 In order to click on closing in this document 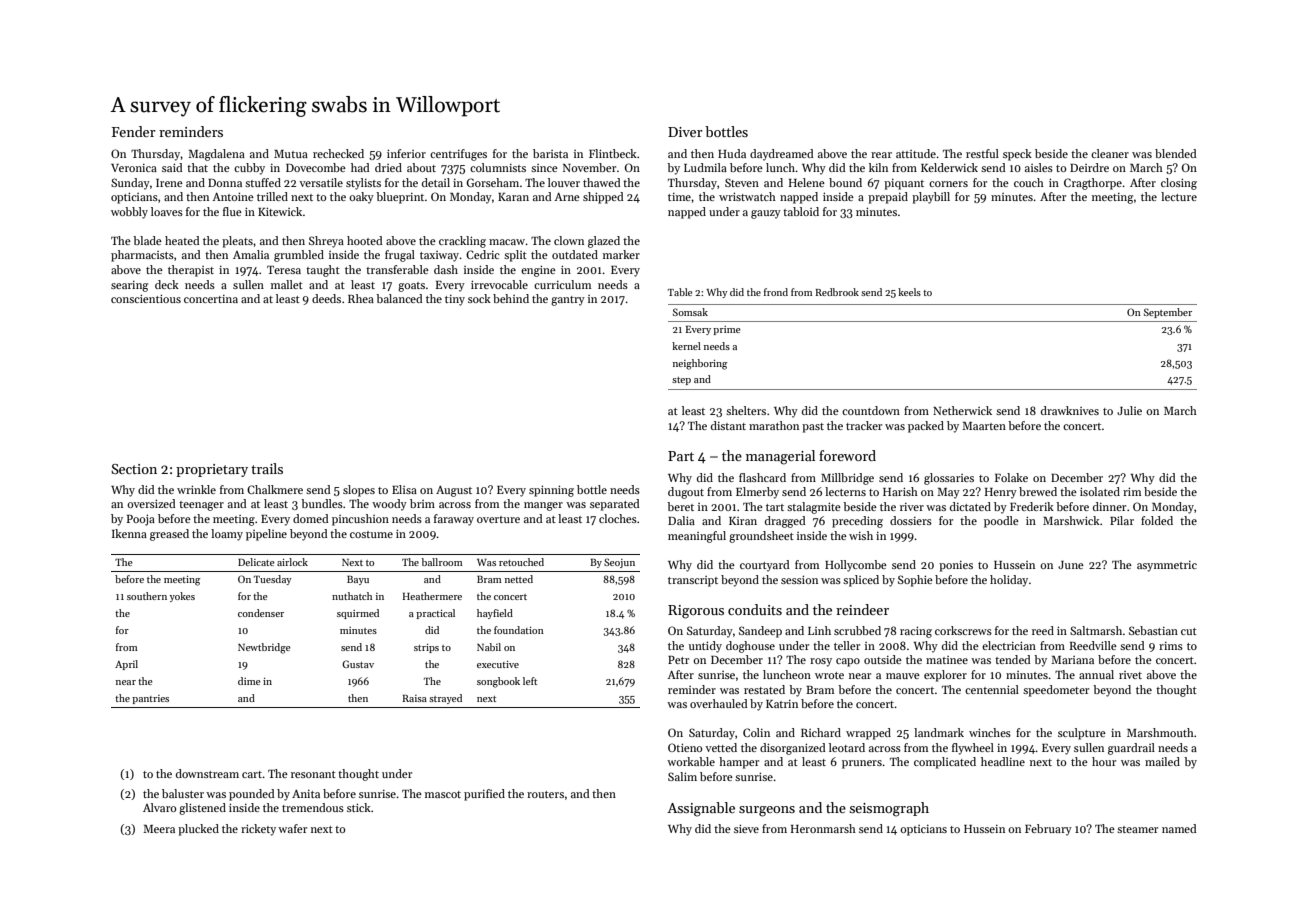, I will do `click(1179, 184)`.
